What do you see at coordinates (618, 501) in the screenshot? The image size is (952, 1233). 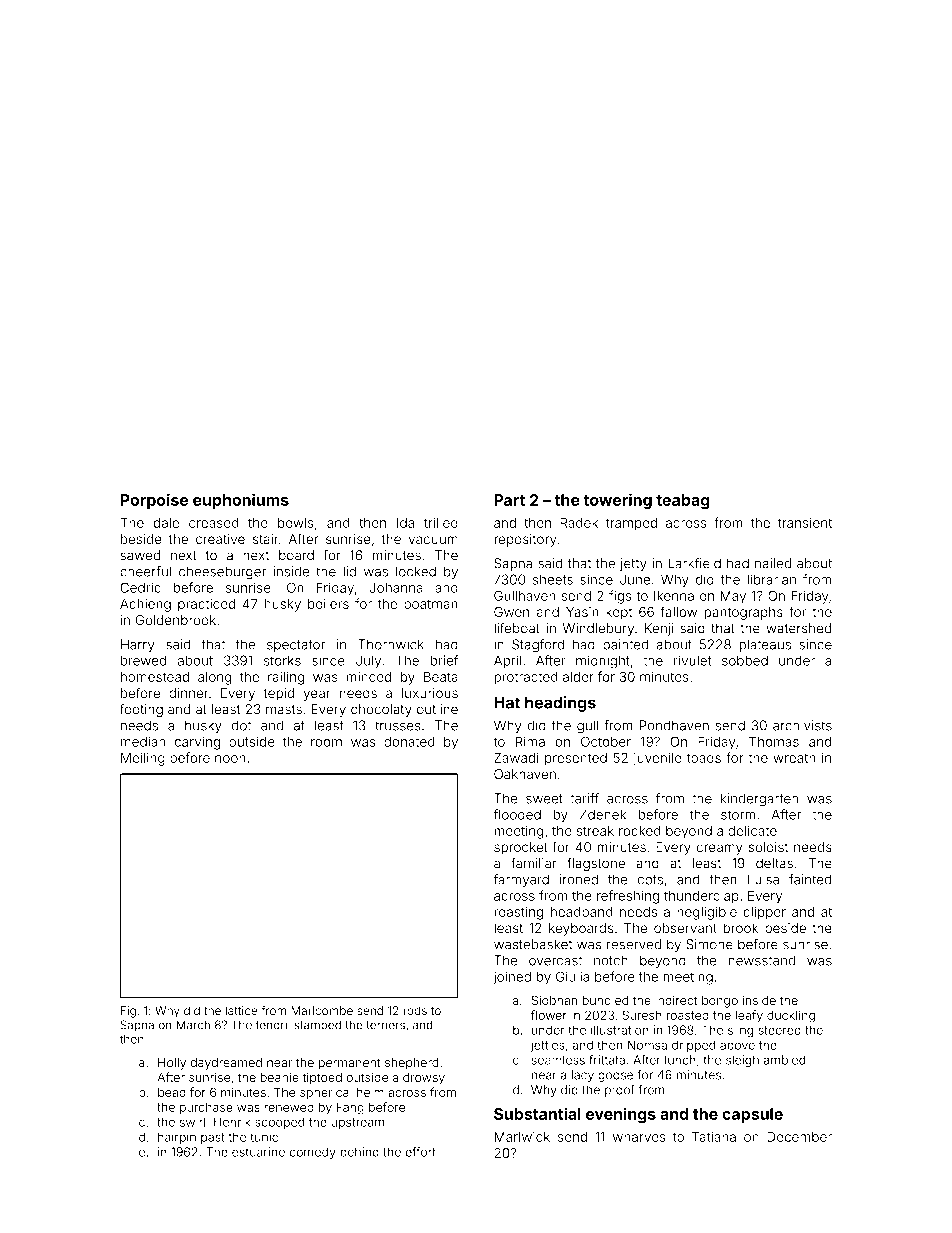 I see `towering` at bounding box center [618, 501].
